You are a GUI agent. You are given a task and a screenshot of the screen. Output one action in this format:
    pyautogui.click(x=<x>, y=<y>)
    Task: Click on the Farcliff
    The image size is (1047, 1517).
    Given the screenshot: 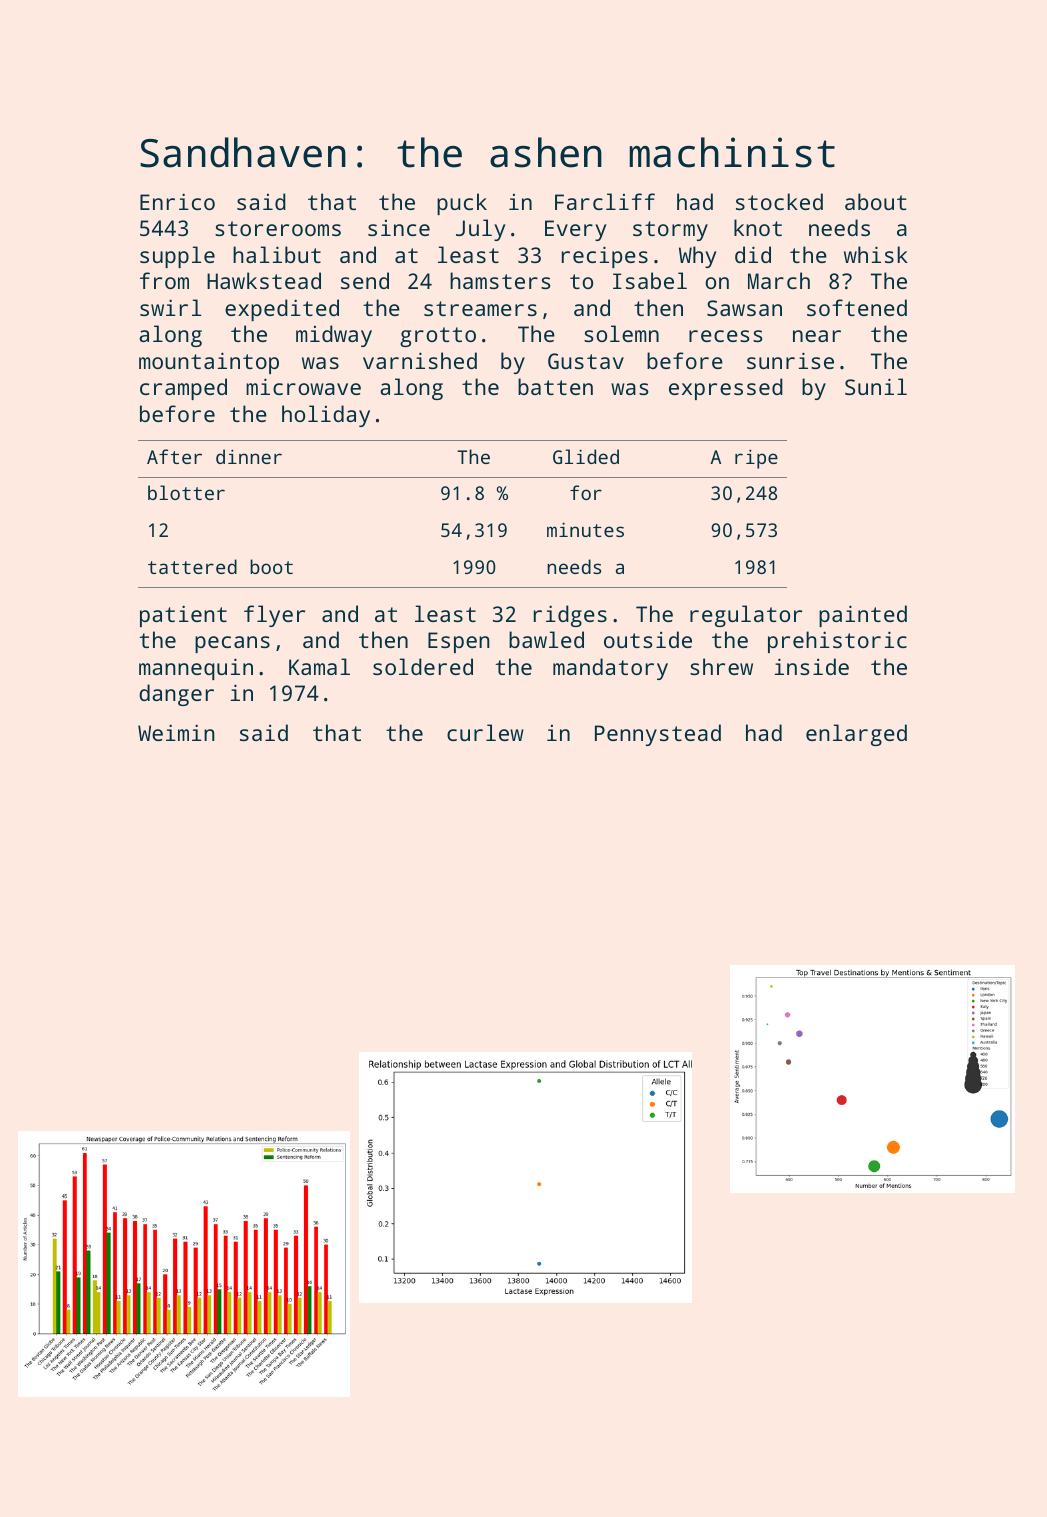 What is the action you would take?
    pyautogui.click(x=605, y=201)
